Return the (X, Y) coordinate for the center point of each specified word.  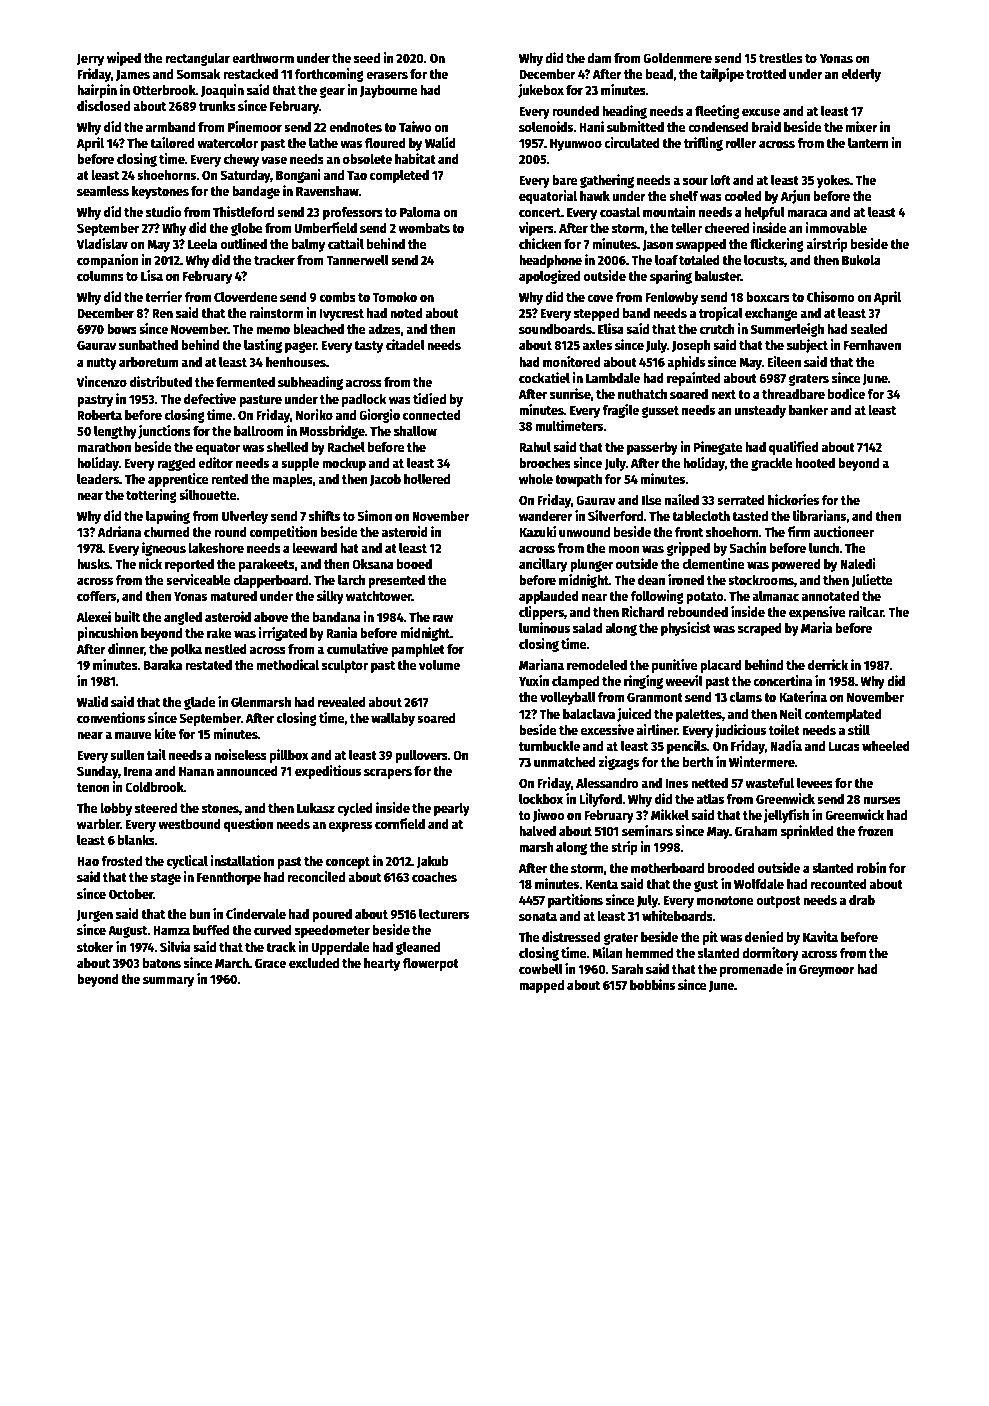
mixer (862, 126)
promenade (751, 970)
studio (164, 211)
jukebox (541, 91)
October (131, 894)
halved (537, 831)
